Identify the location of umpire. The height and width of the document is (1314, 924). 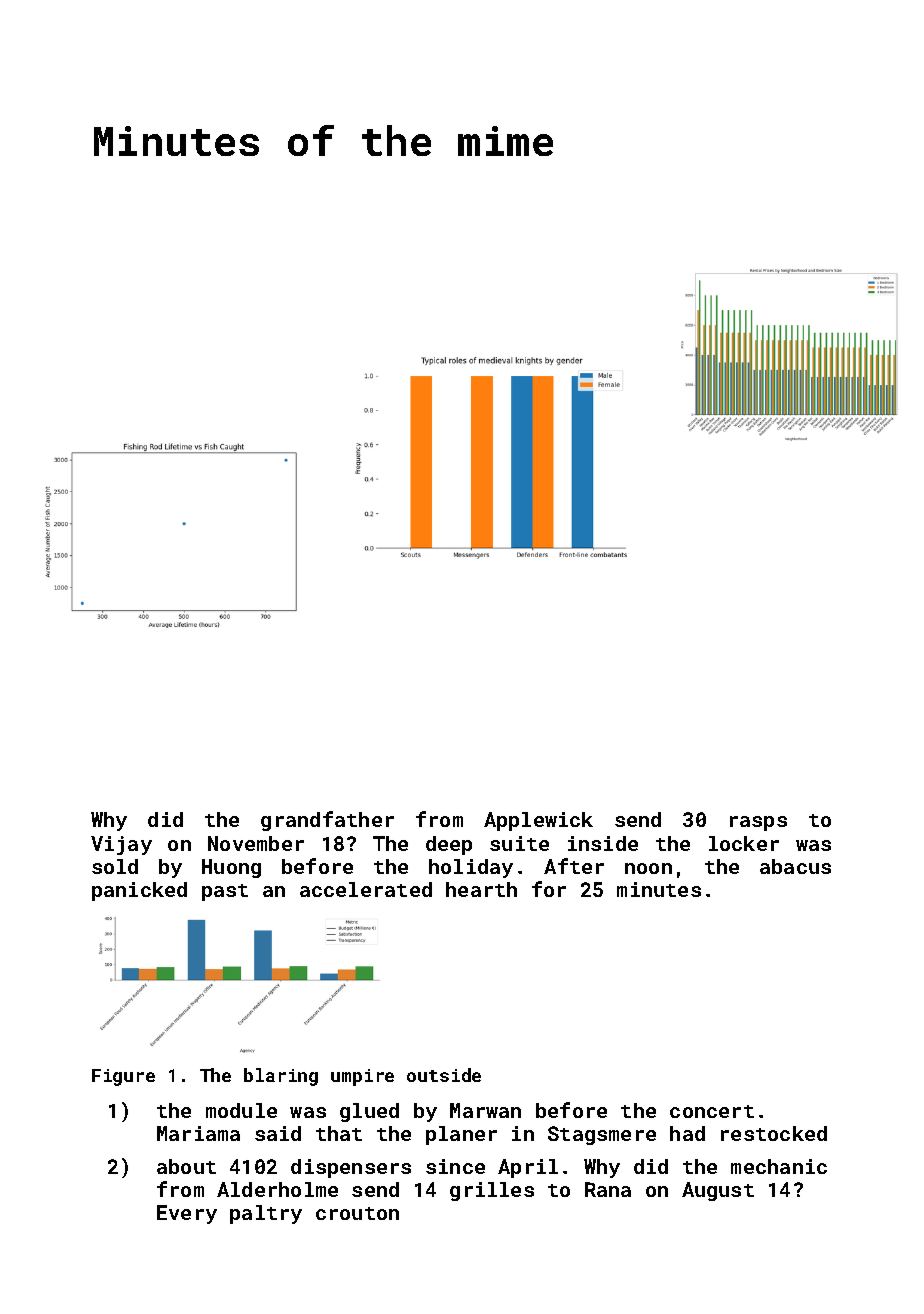
(362, 1077).
